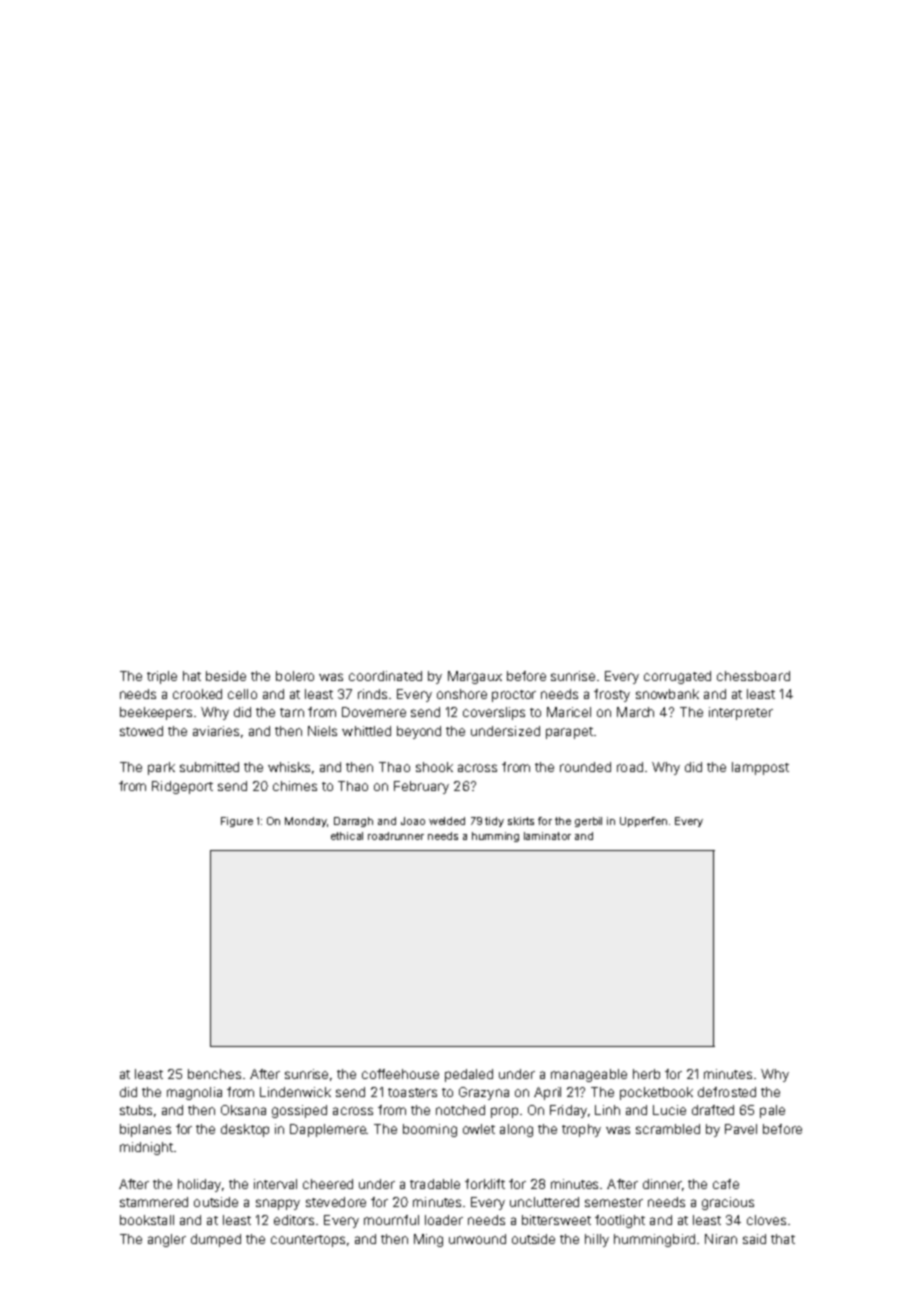 This document has height=1308, width=924. Describe the element at coordinates (585, 767) in the document. I see `rounded` at that location.
